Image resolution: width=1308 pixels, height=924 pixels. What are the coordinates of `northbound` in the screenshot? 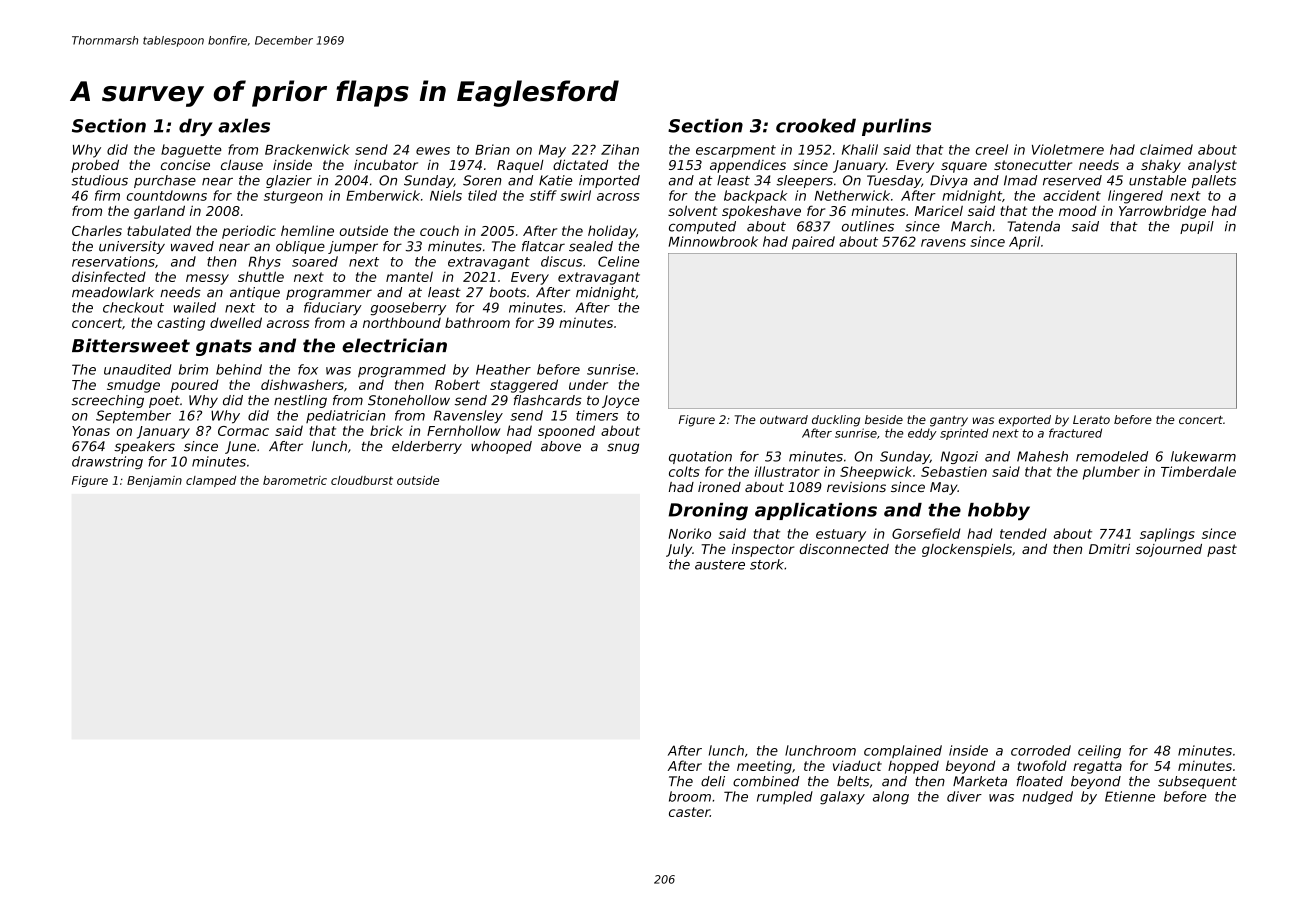 It's located at (402, 322).
